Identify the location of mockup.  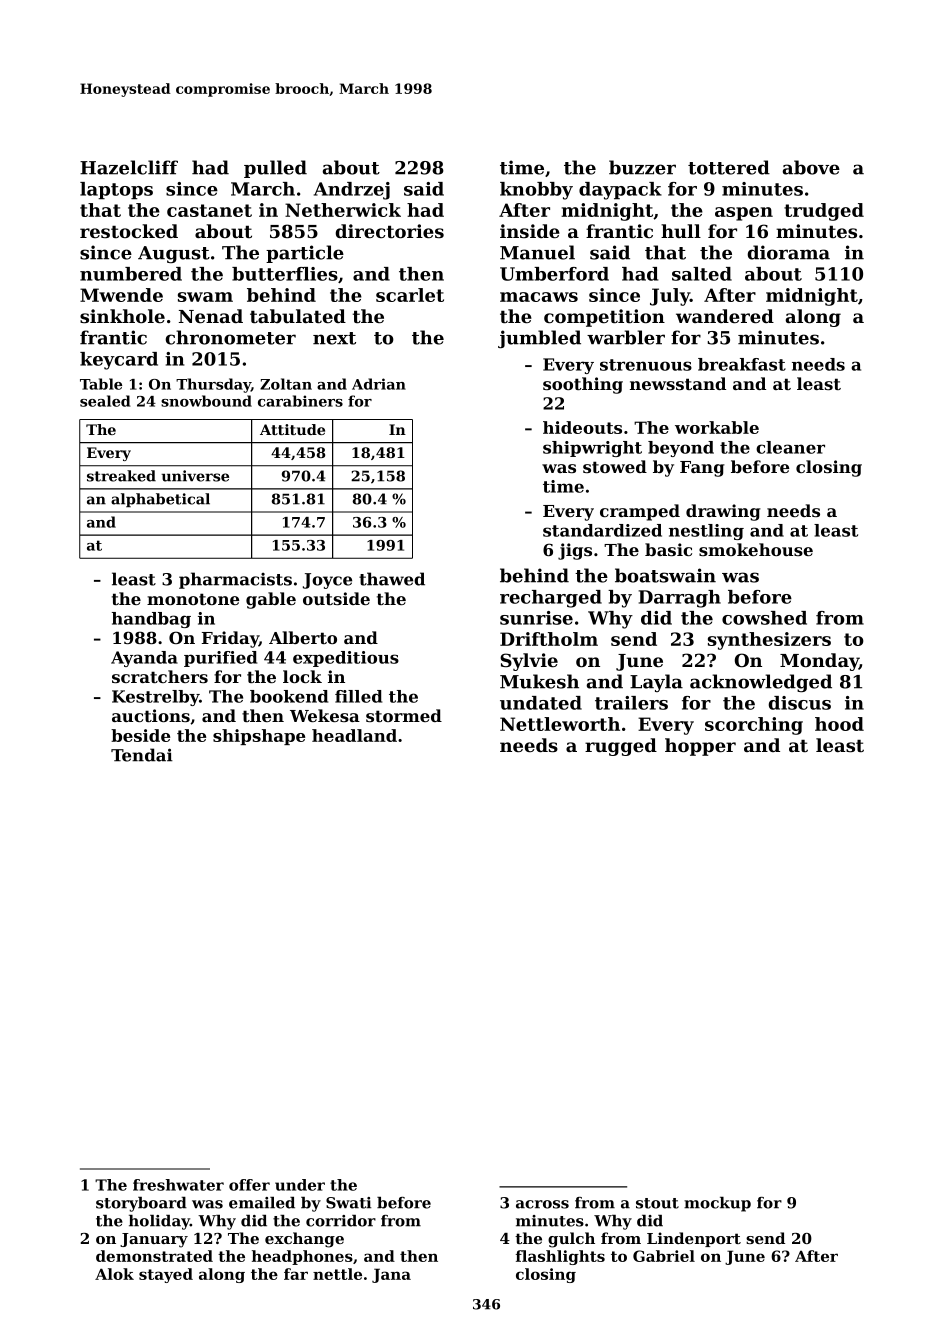
(717, 1204).
